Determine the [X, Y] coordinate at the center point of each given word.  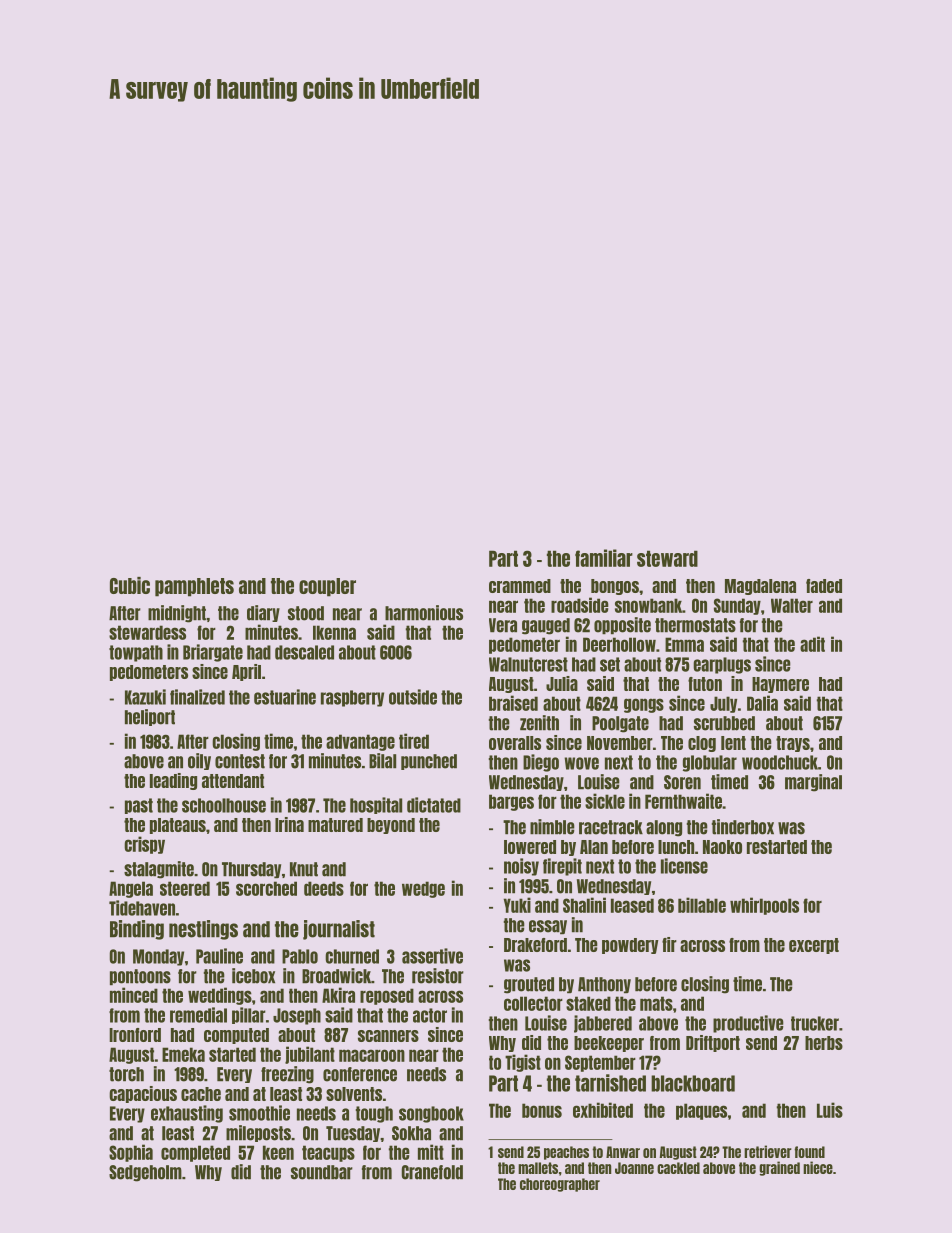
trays [793, 744]
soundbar [322, 1172]
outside [413, 697]
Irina [289, 824]
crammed [520, 586]
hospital [376, 805]
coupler [327, 587]
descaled [304, 652]
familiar [604, 558]
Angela [131, 889]
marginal [813, 783]
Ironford [135, 1035]
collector [533, 1003]
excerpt [814, 946]
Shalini [584, 905]
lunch [676, 847]
